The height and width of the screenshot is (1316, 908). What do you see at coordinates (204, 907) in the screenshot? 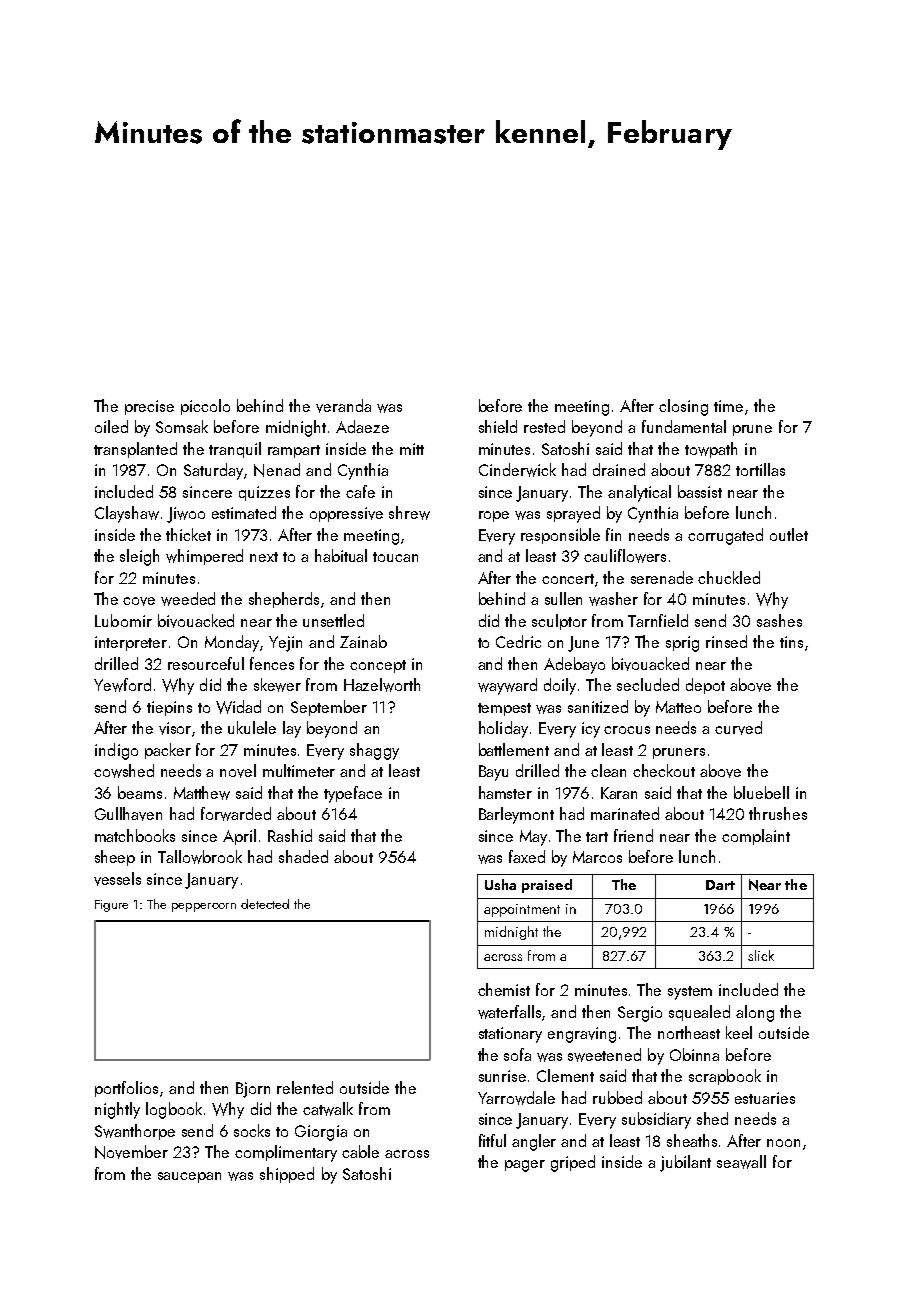
I see `peppercorn` at bounding box center [204, 907].
